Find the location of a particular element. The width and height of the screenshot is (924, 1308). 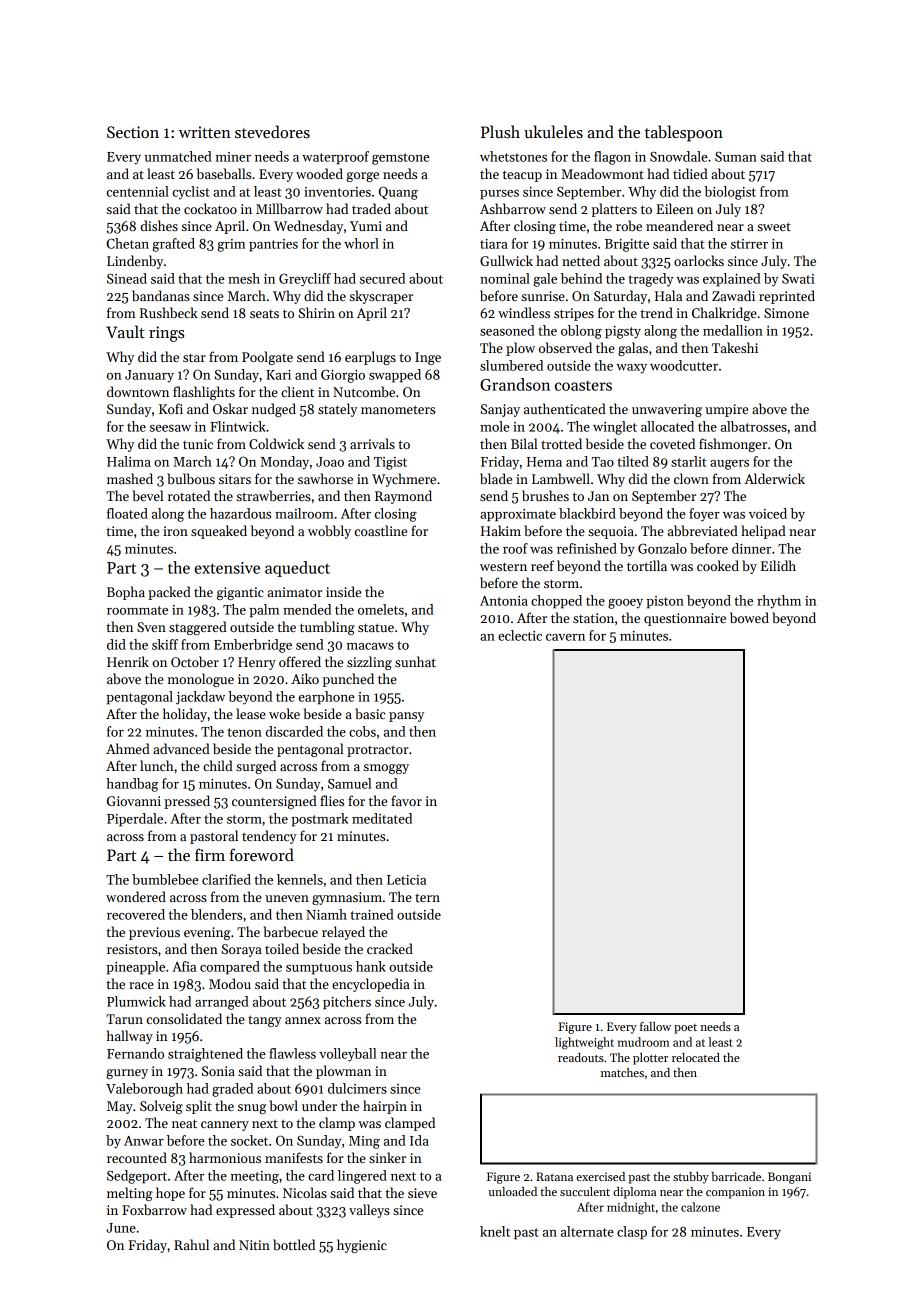

favor is located at coordinates (406, 800).
